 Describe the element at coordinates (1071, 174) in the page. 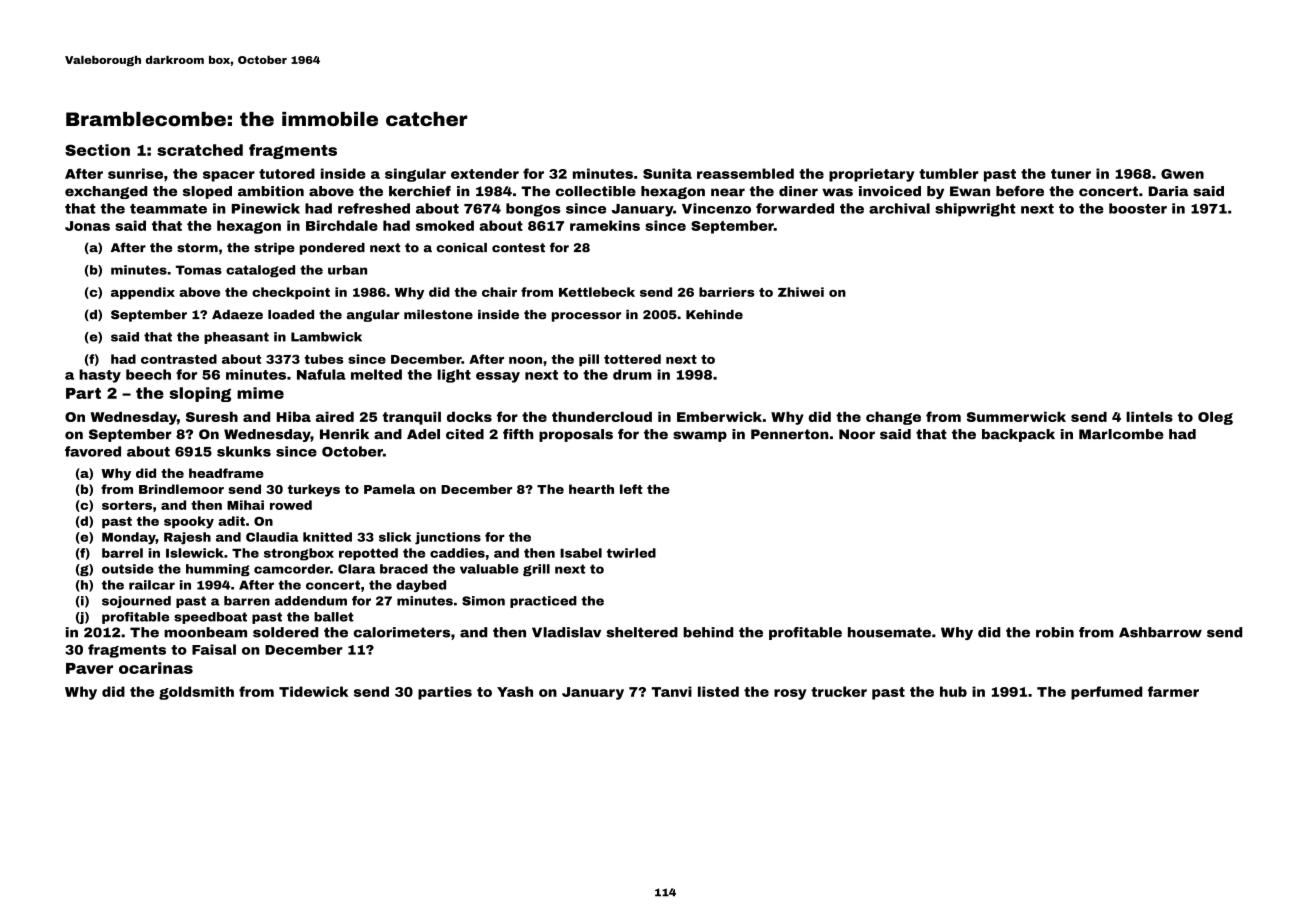

I see `tuner` at that location.
